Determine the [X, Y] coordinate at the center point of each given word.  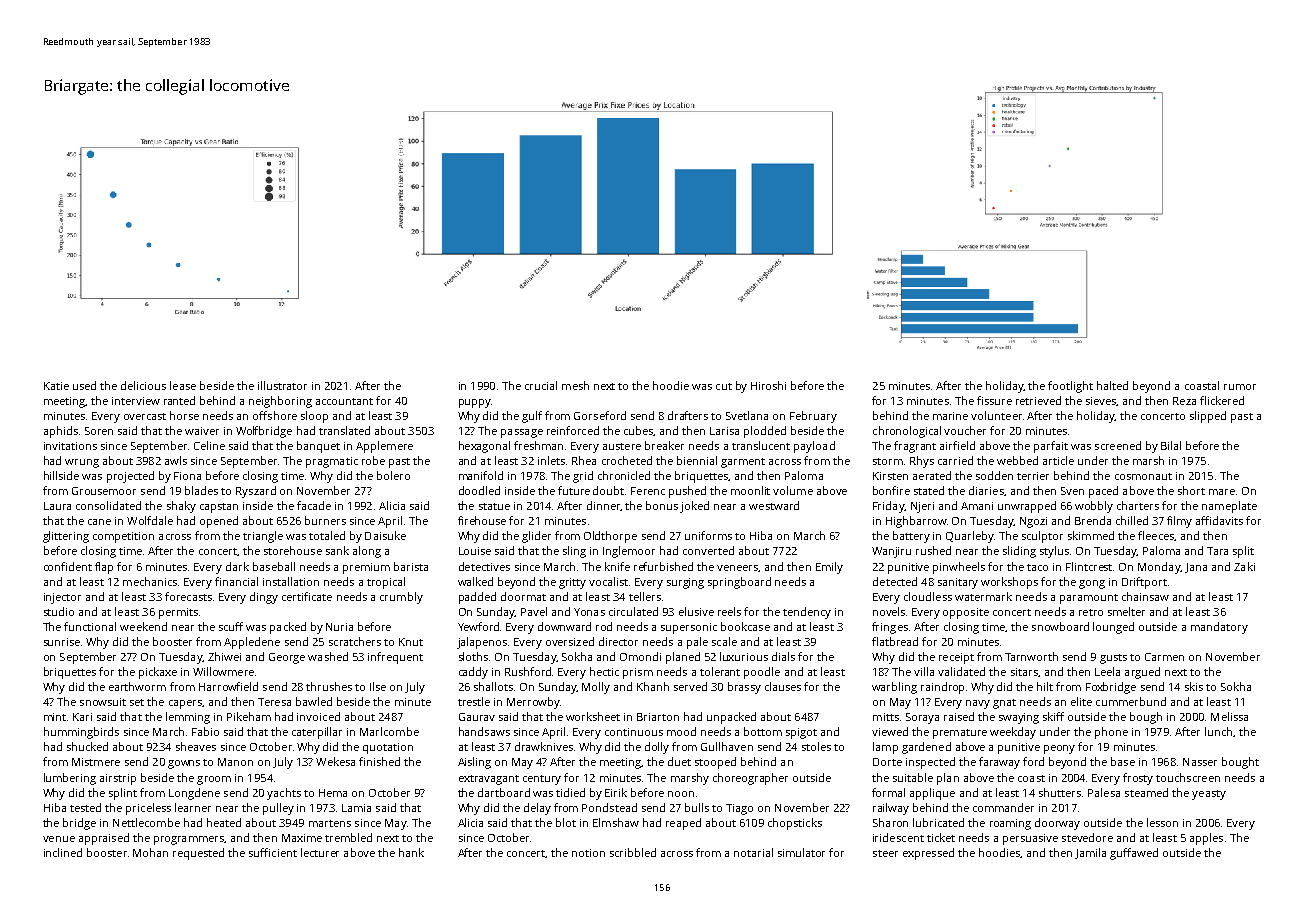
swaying [1019, 718]
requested [198, 854]
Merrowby [533, 703]
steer [885, 853]
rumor [1240, 387]
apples [1206, 839]
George [287, 658]
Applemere [384, 447]
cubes [639, 431]
